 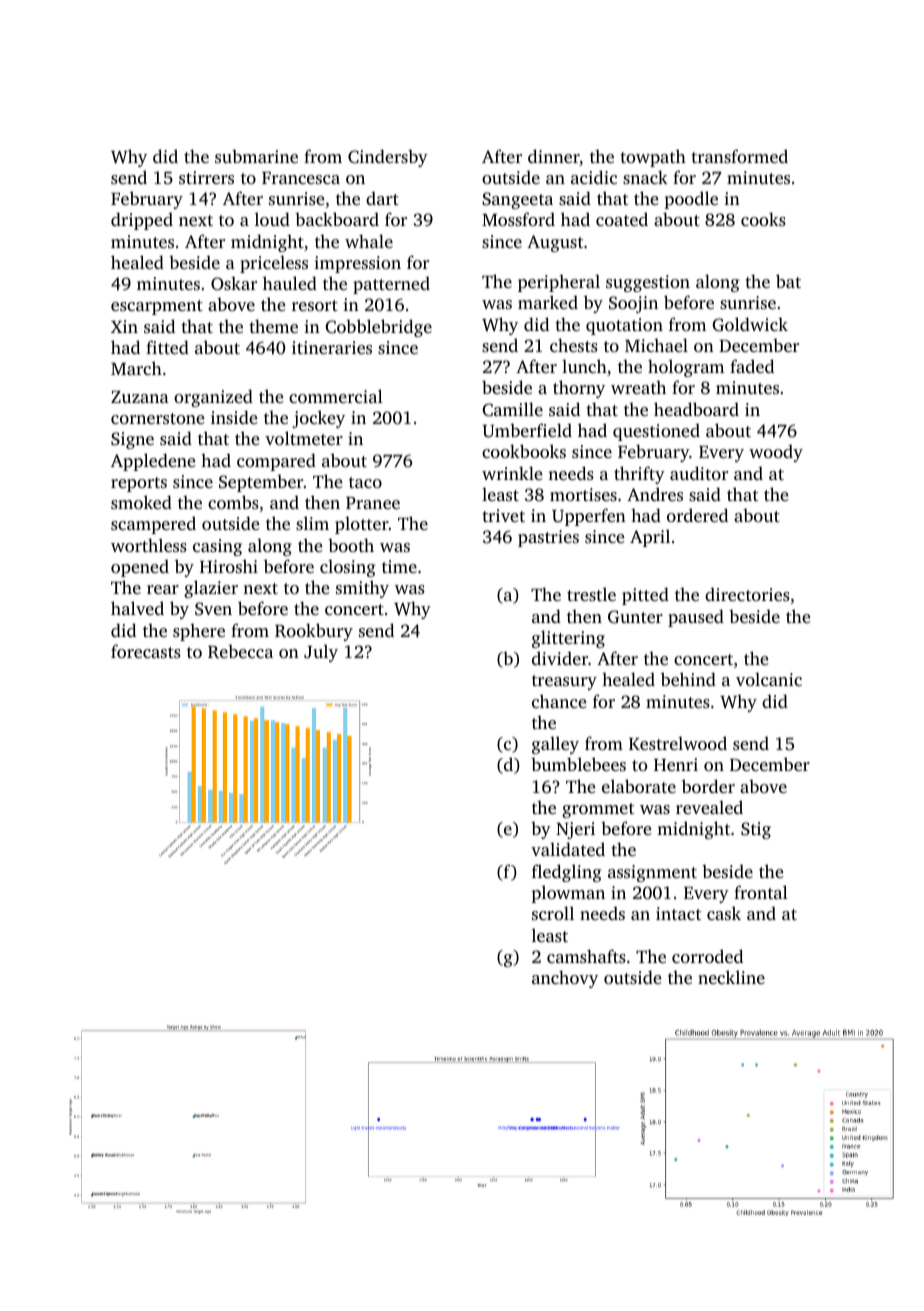 What do you see at coordinates (656, 345) in the page?
I see `Michael` at bounding box center [656, 345].
